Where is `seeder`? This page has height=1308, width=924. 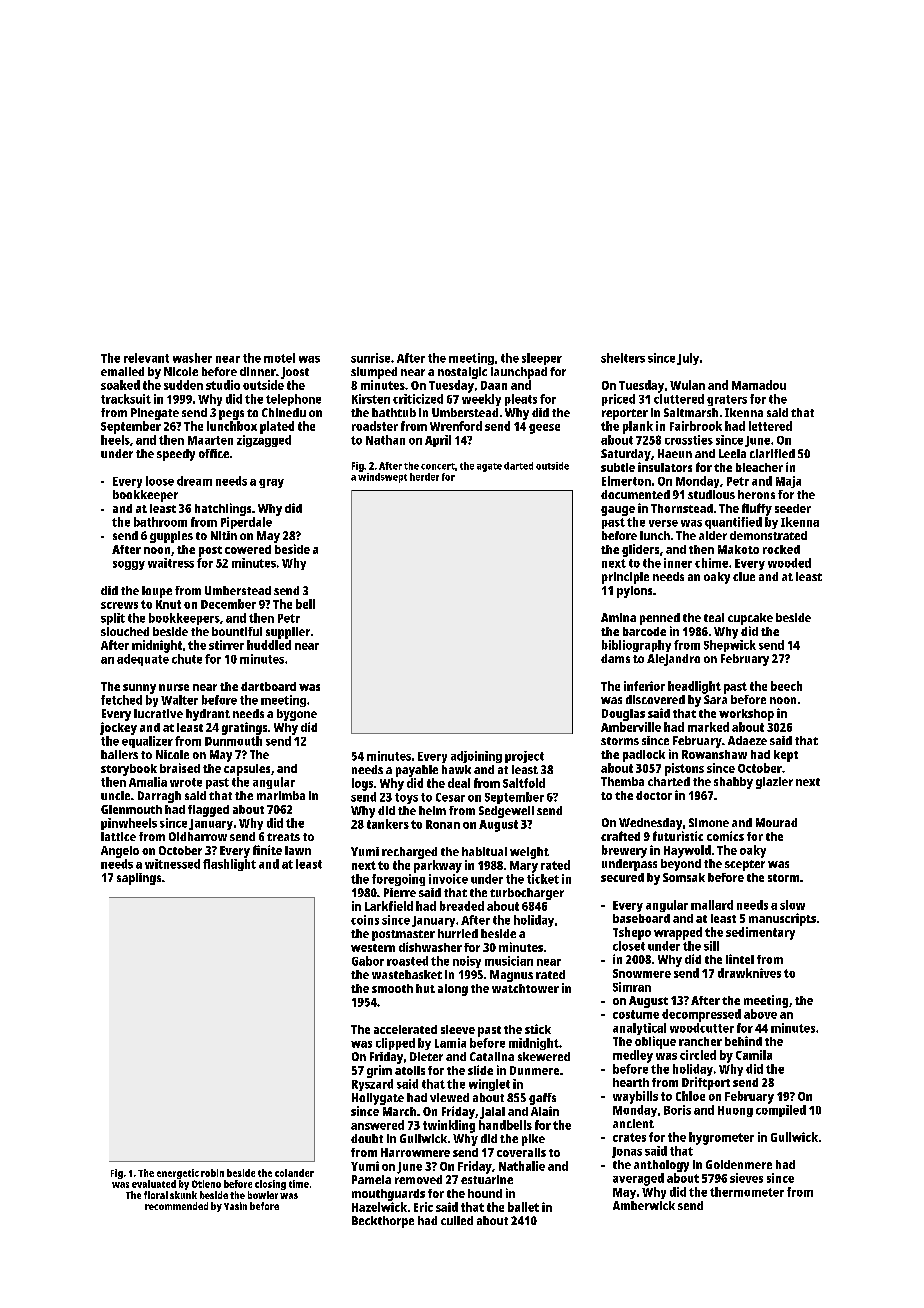
seeder is located at coordinates (793, 508).
